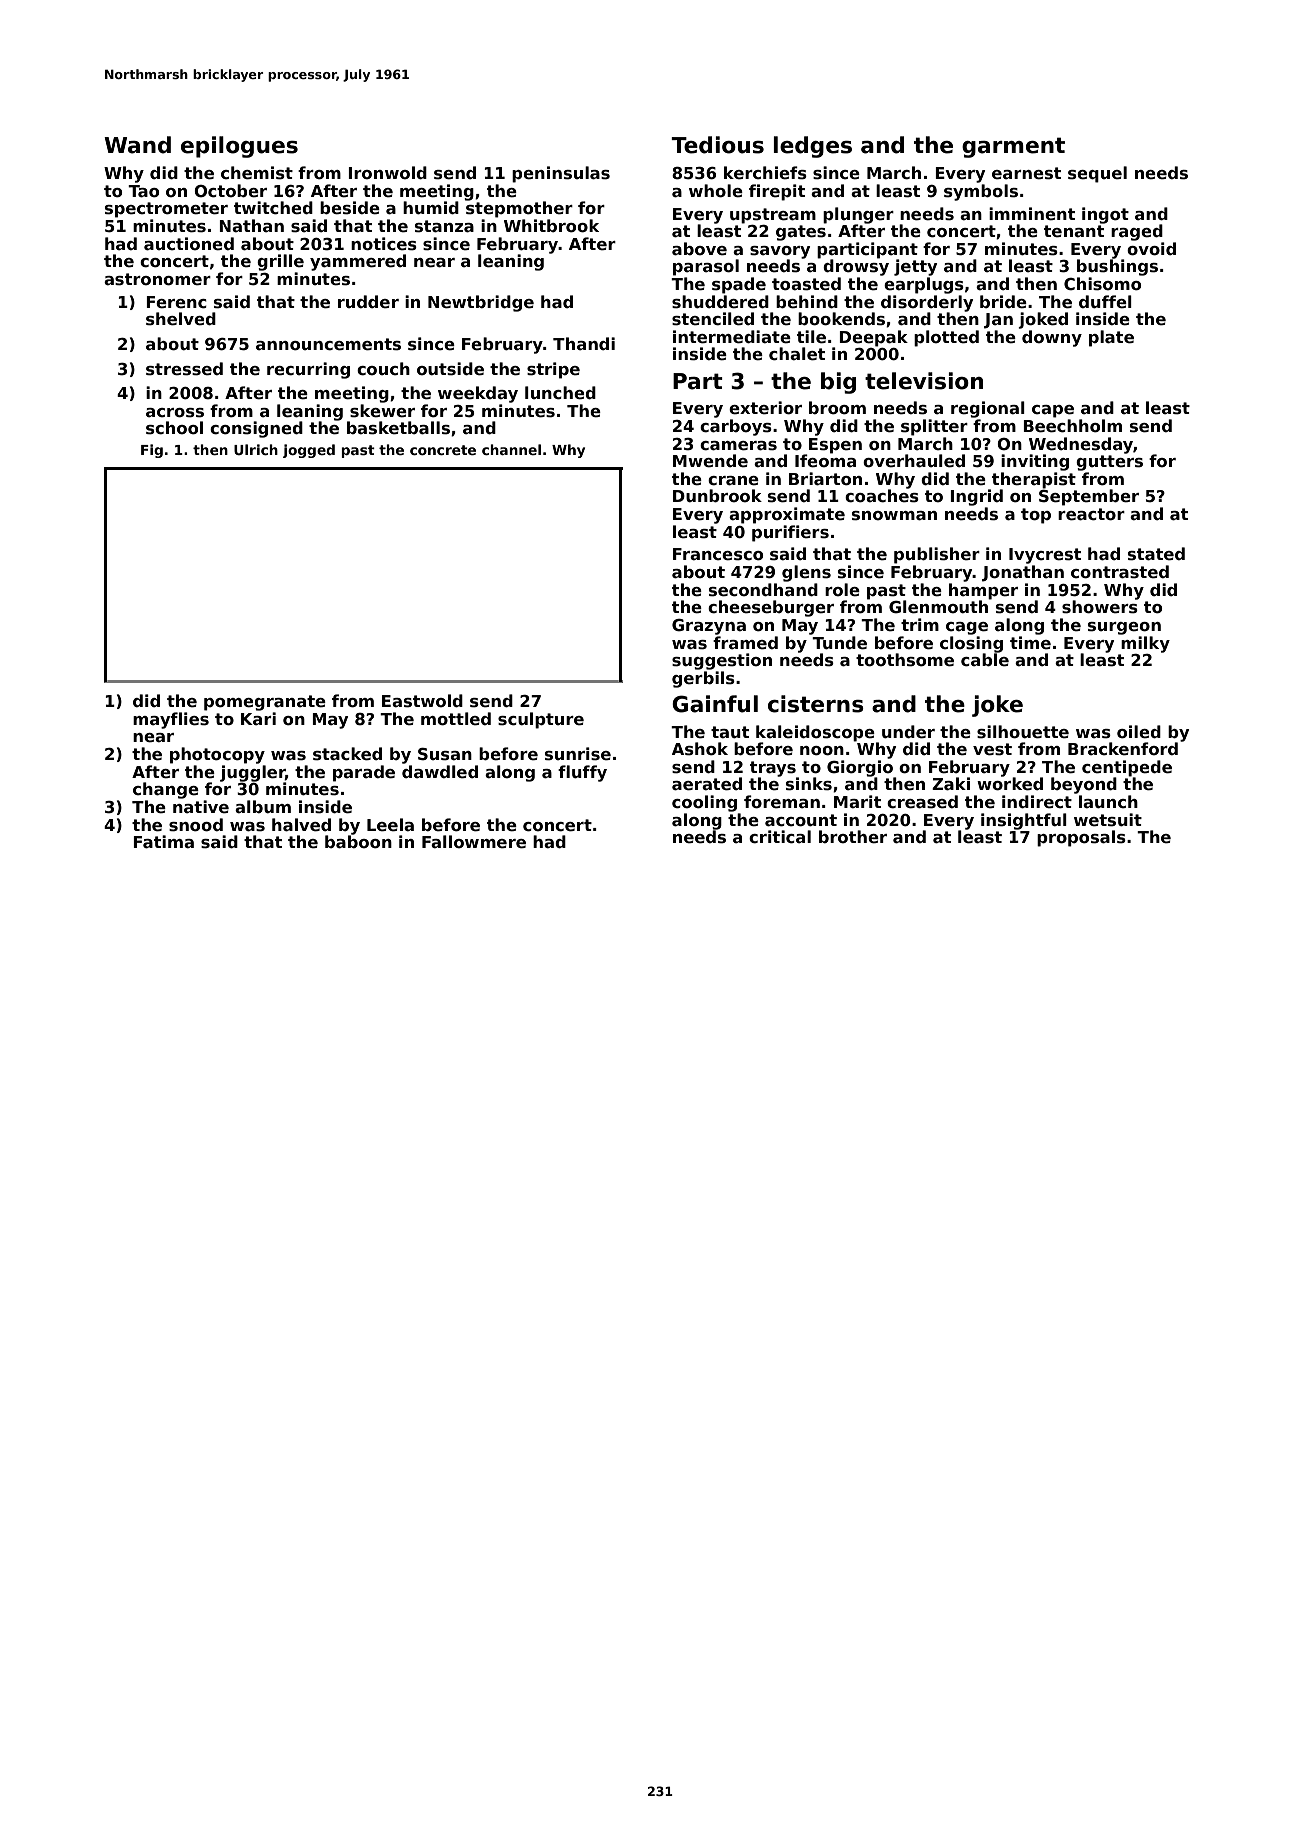  I want to click on auctioned, so click(189, 244).
